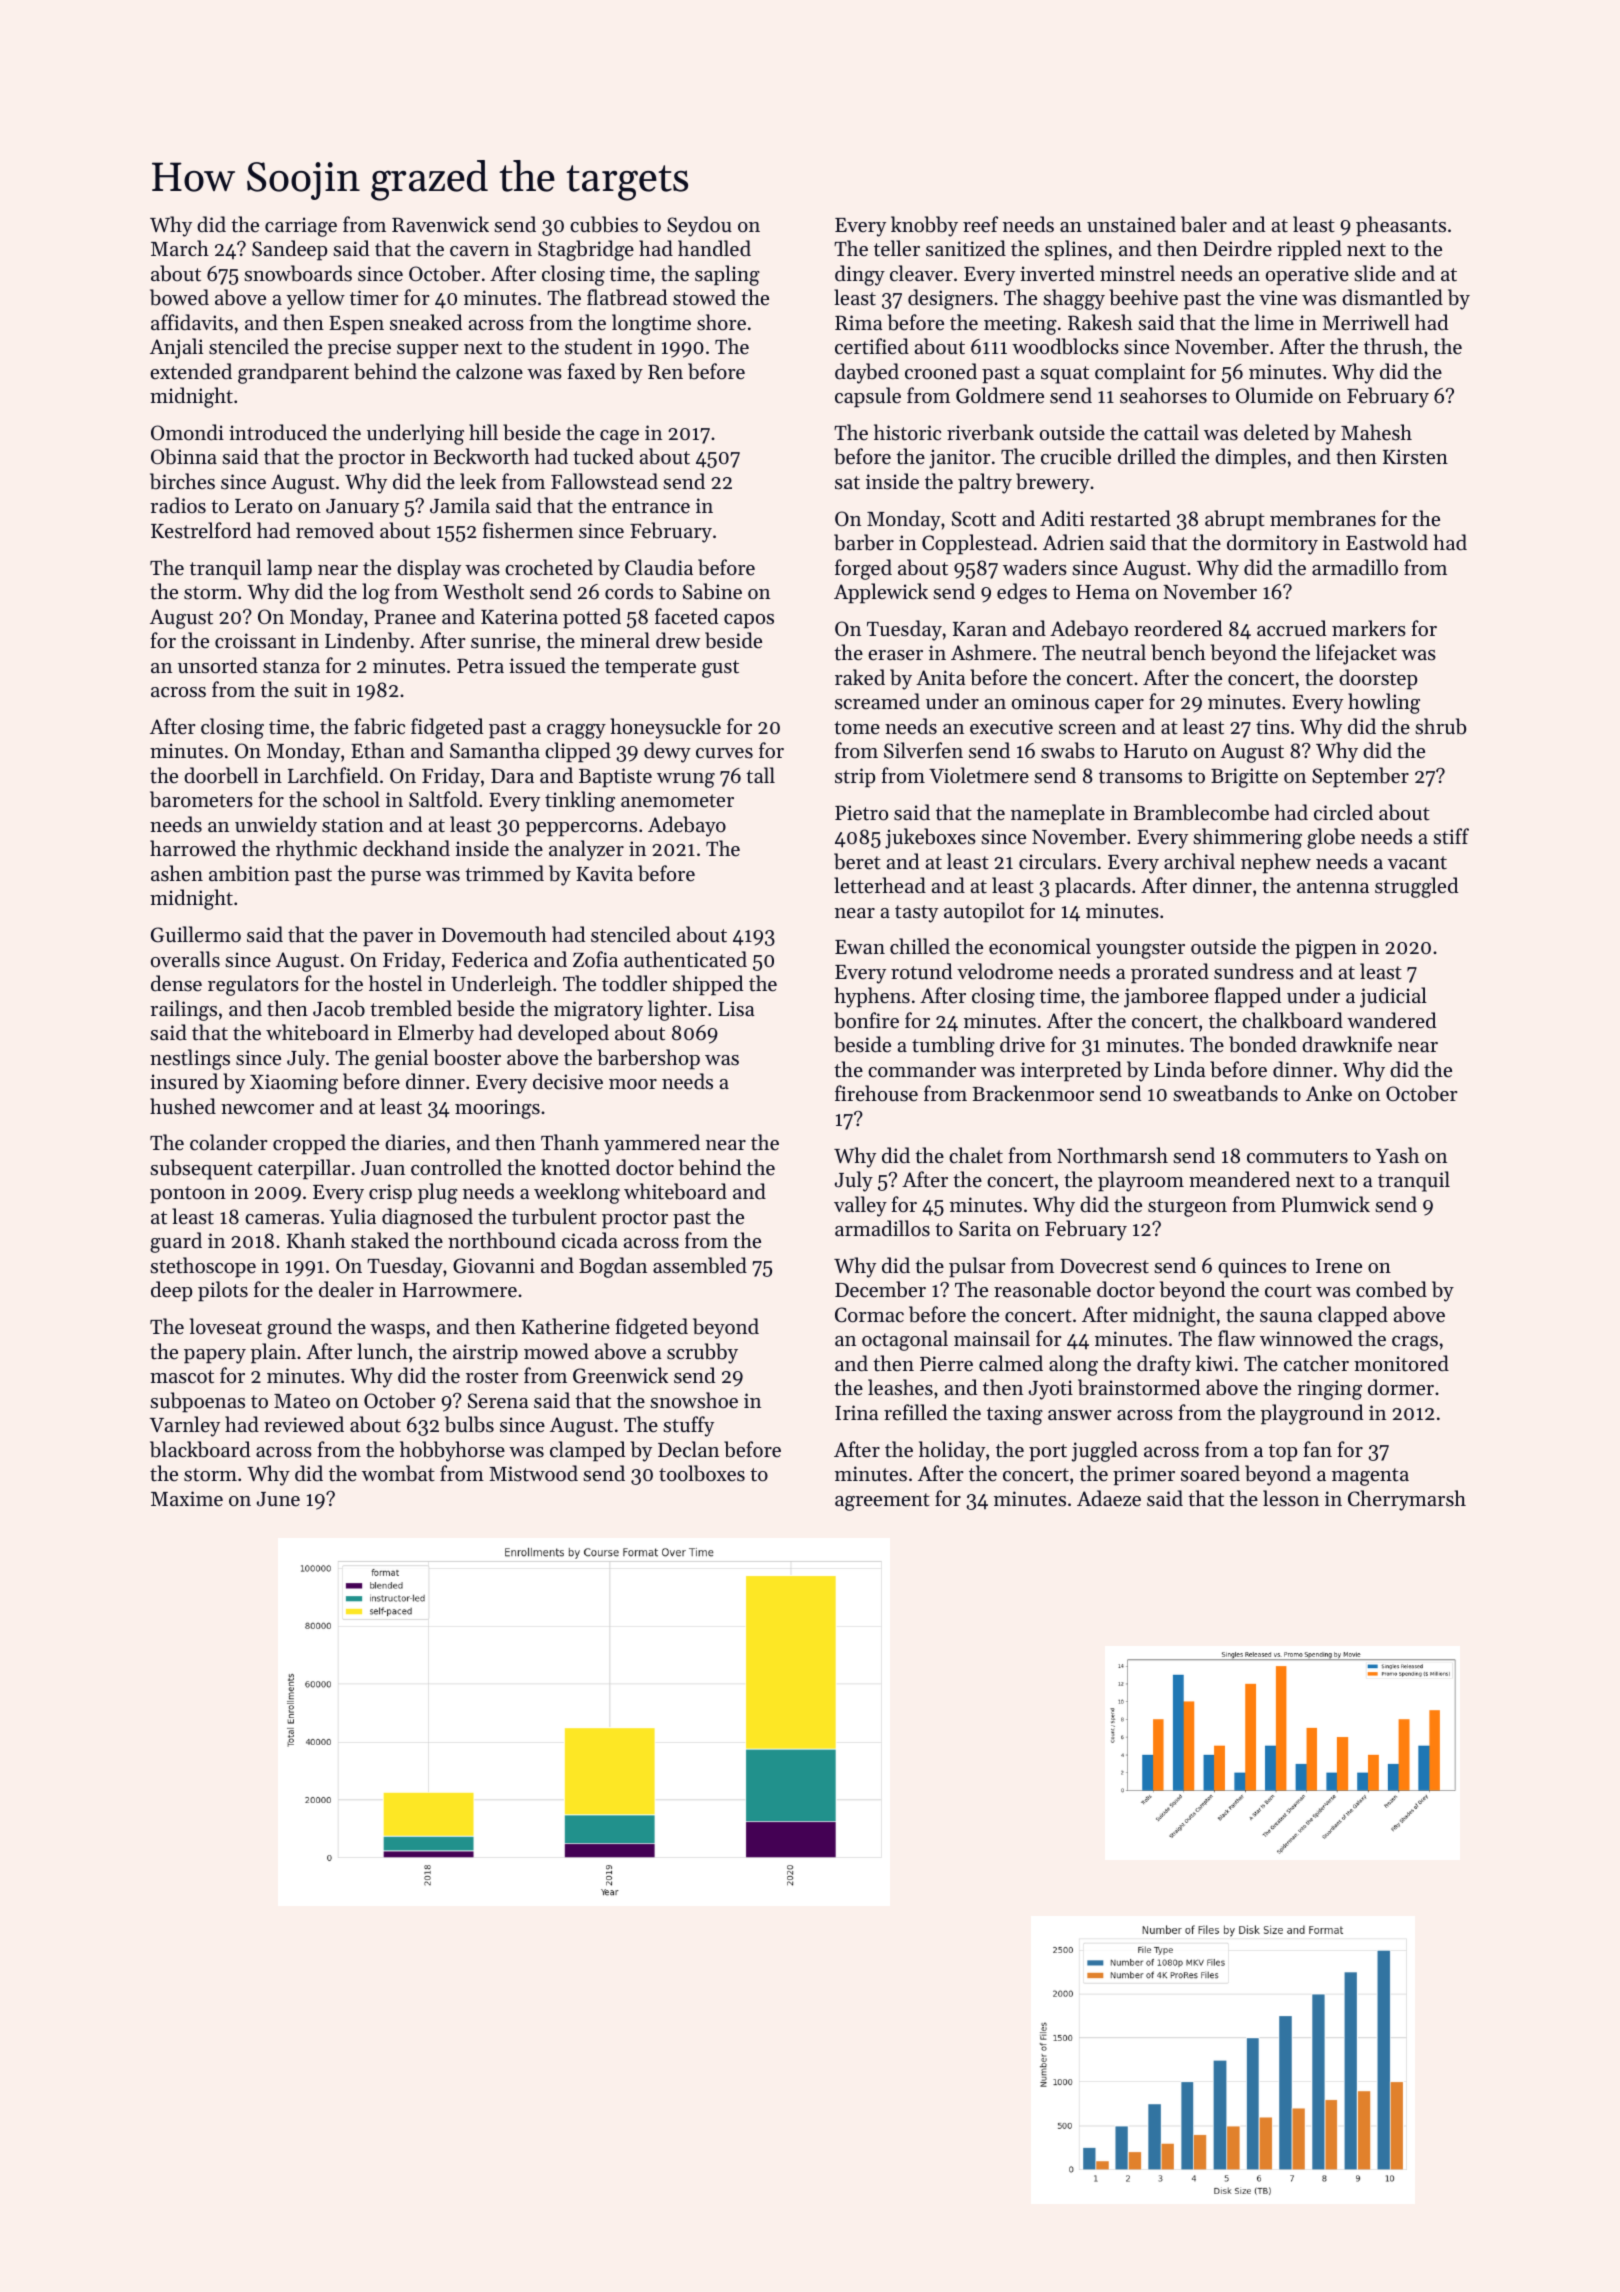 This screenshot has height=2292, width=1620. I want to click on Anjali, so click(176, 348).
